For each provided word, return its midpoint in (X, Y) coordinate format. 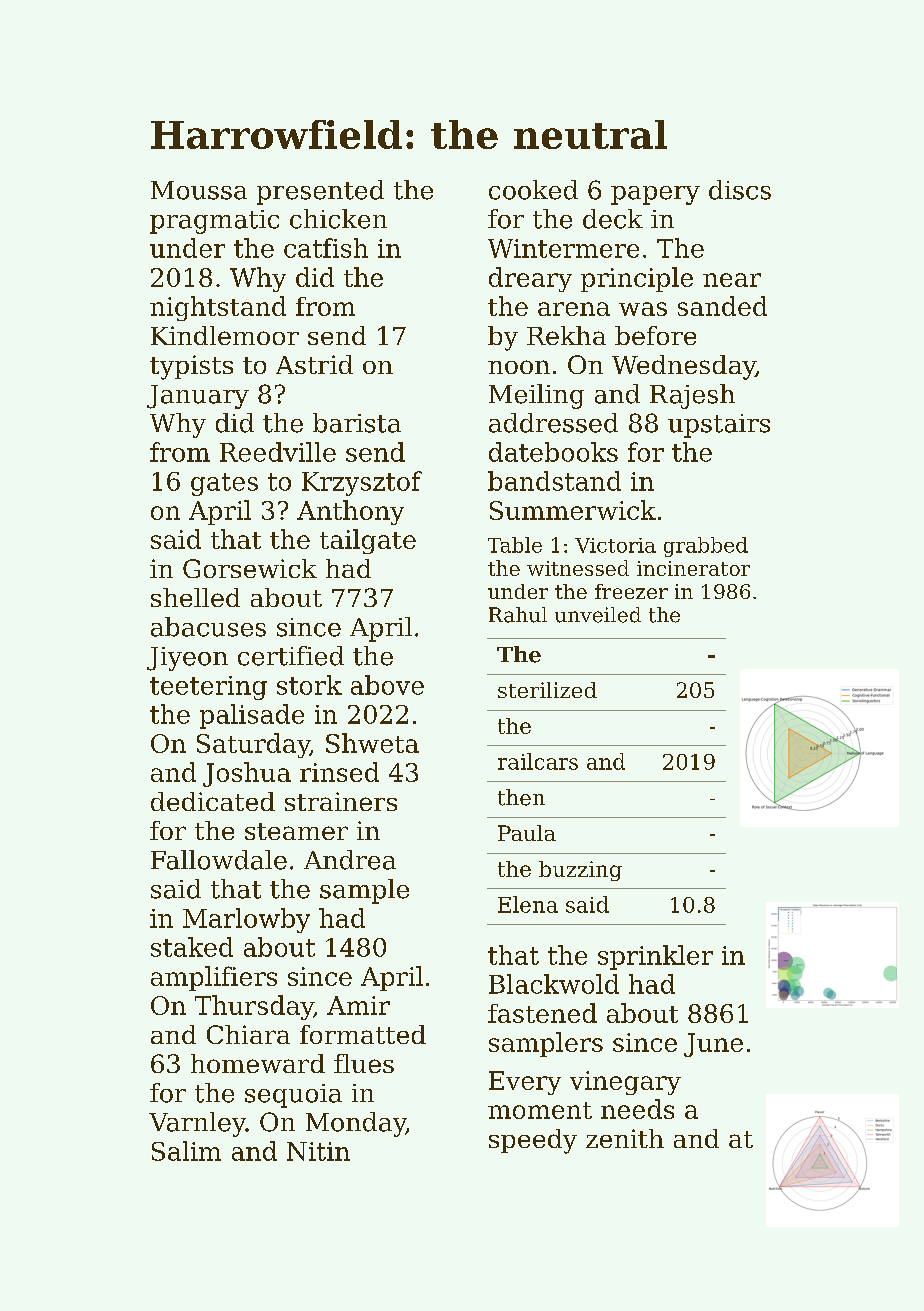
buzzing (580, 871)
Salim (186, 1151)
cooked (533, 190)
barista (357, 423)
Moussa (199, 190)
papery (655, 195)
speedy (533, 1141)
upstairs (719, 426)
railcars (538, 761)
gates (224, 484)
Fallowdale (219, 860)
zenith (625, 1138)
